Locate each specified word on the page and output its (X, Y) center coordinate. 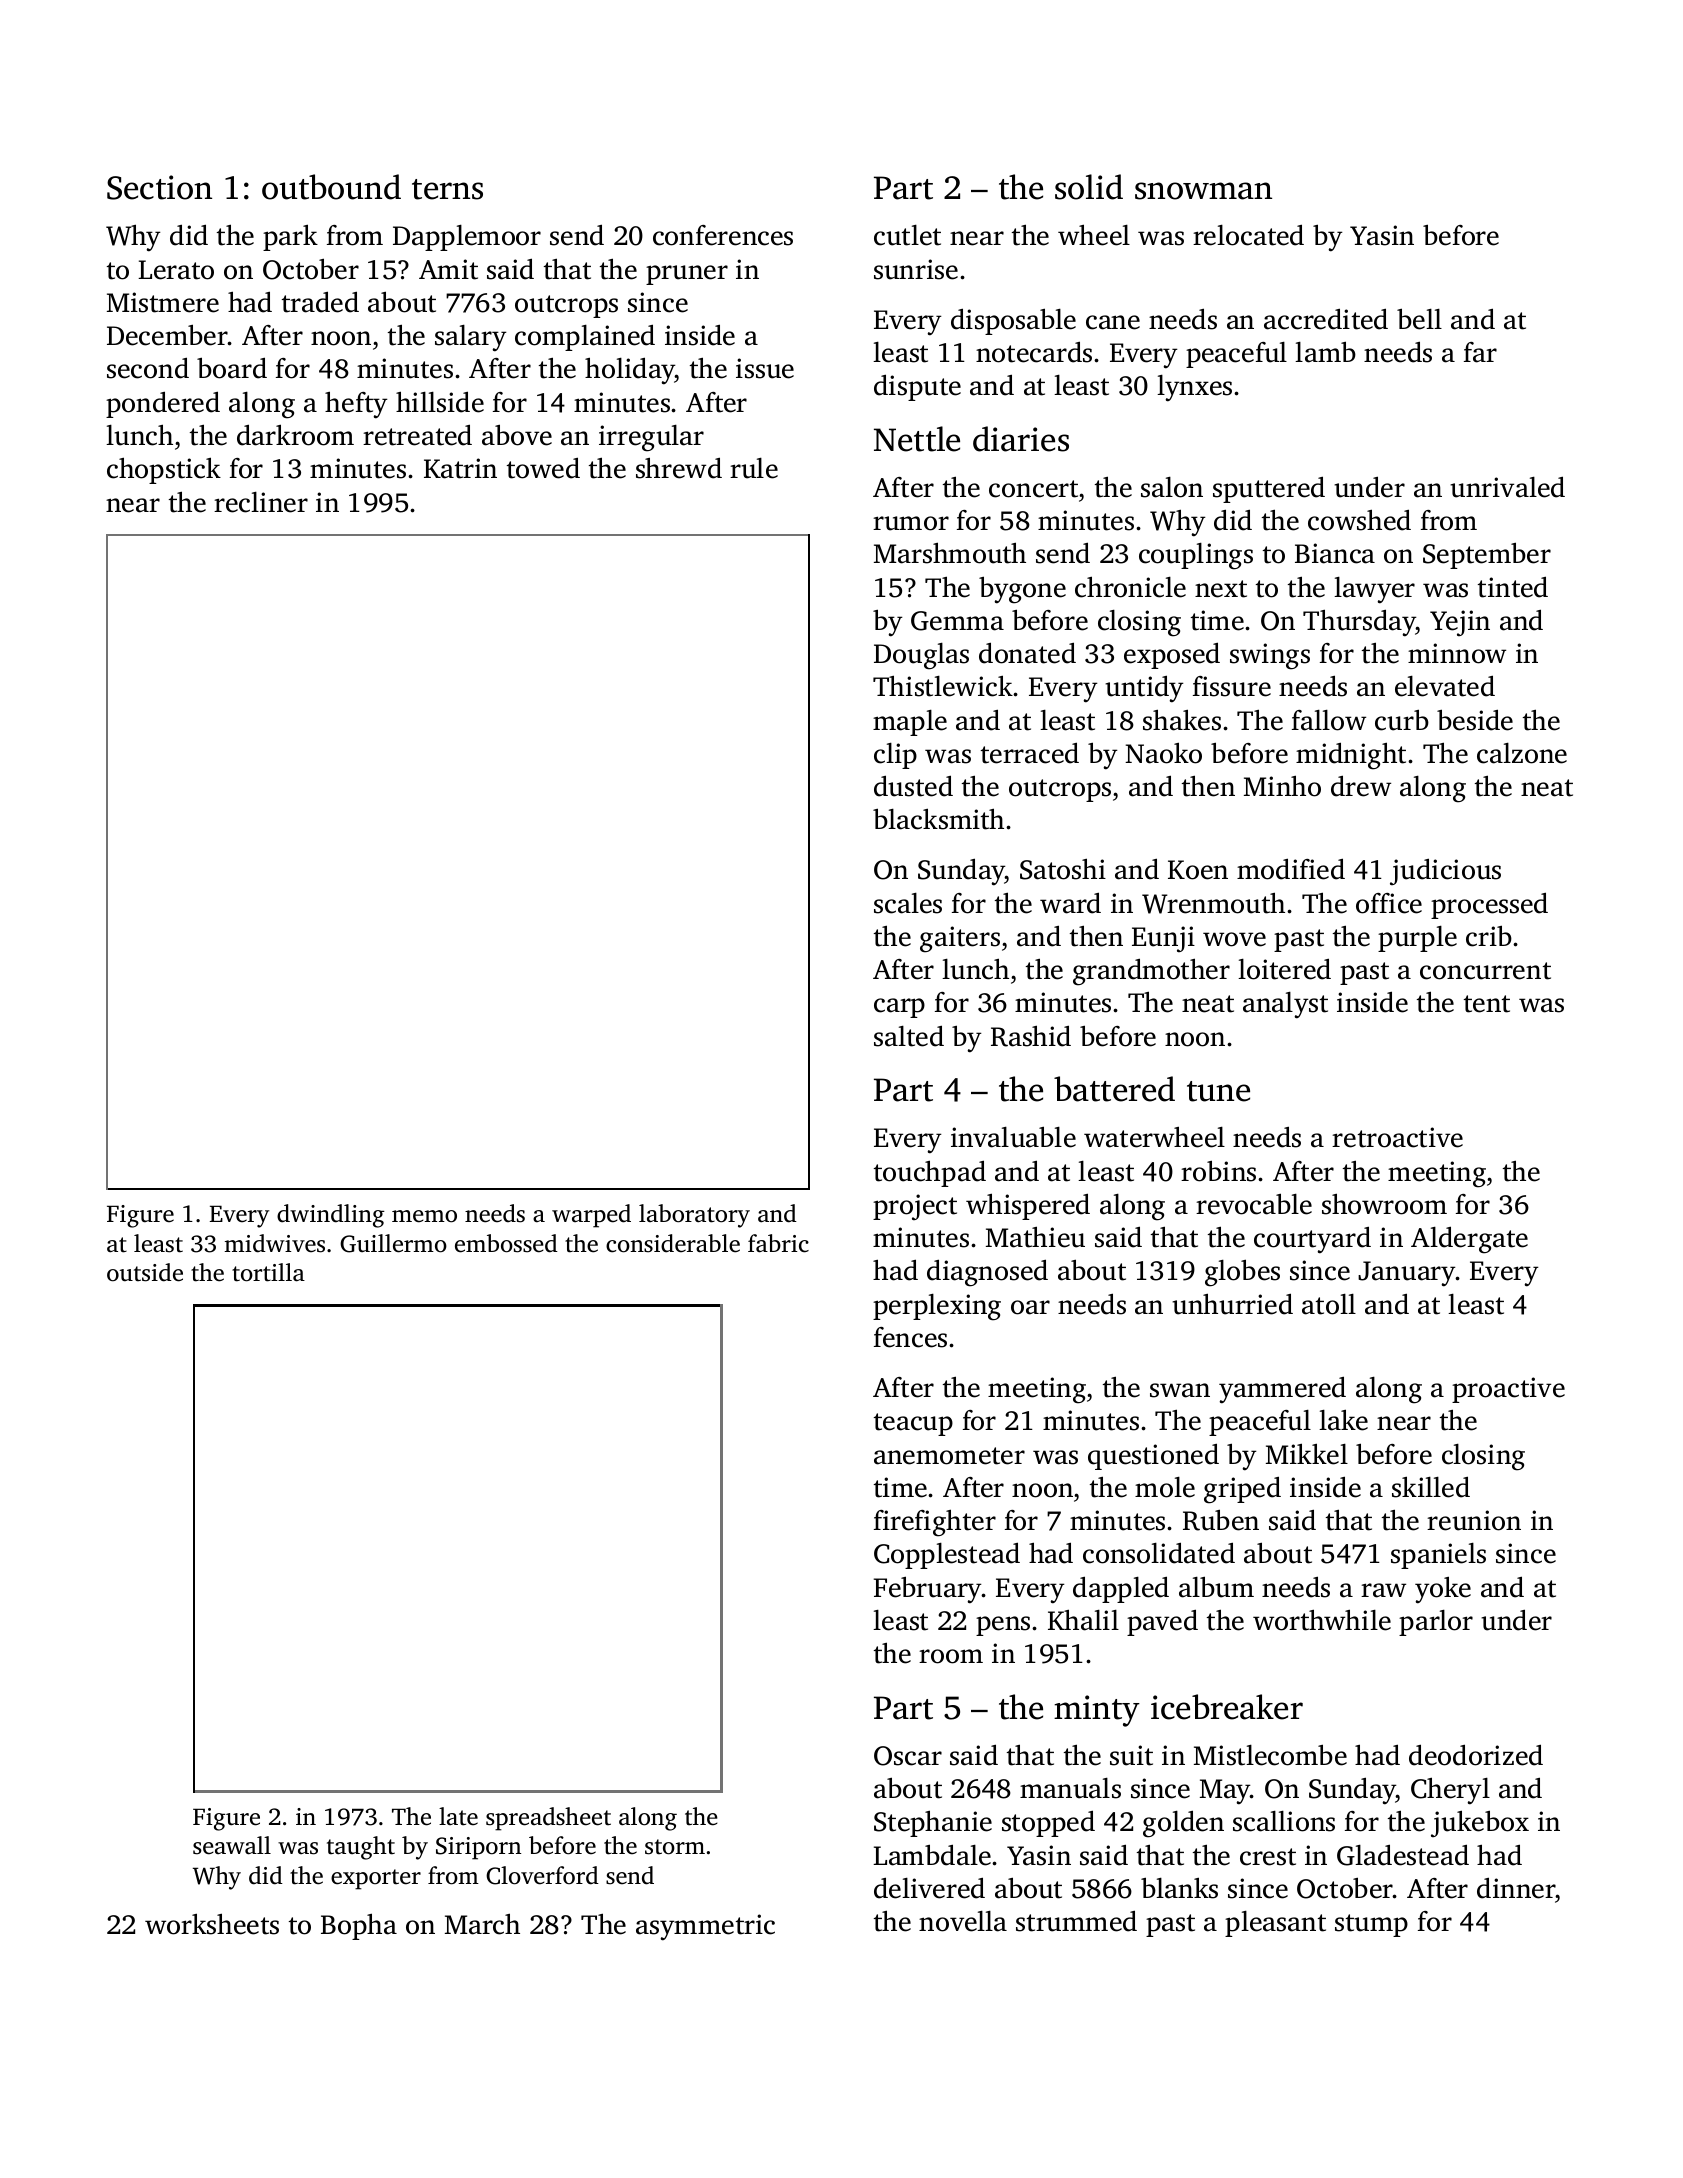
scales (908, 903)
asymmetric (705, 1927)
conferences (723, 235)
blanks (1179, 1888)
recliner (261, 502)
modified (1291, 869)
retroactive (1397, 1137)
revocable (1254, 1204)
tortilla (268, 1272)
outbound (331, 187)
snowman (1203, 191)
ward (1070, 903)
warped (591, 1216)
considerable (673, 1243)
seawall (232, 1845)
